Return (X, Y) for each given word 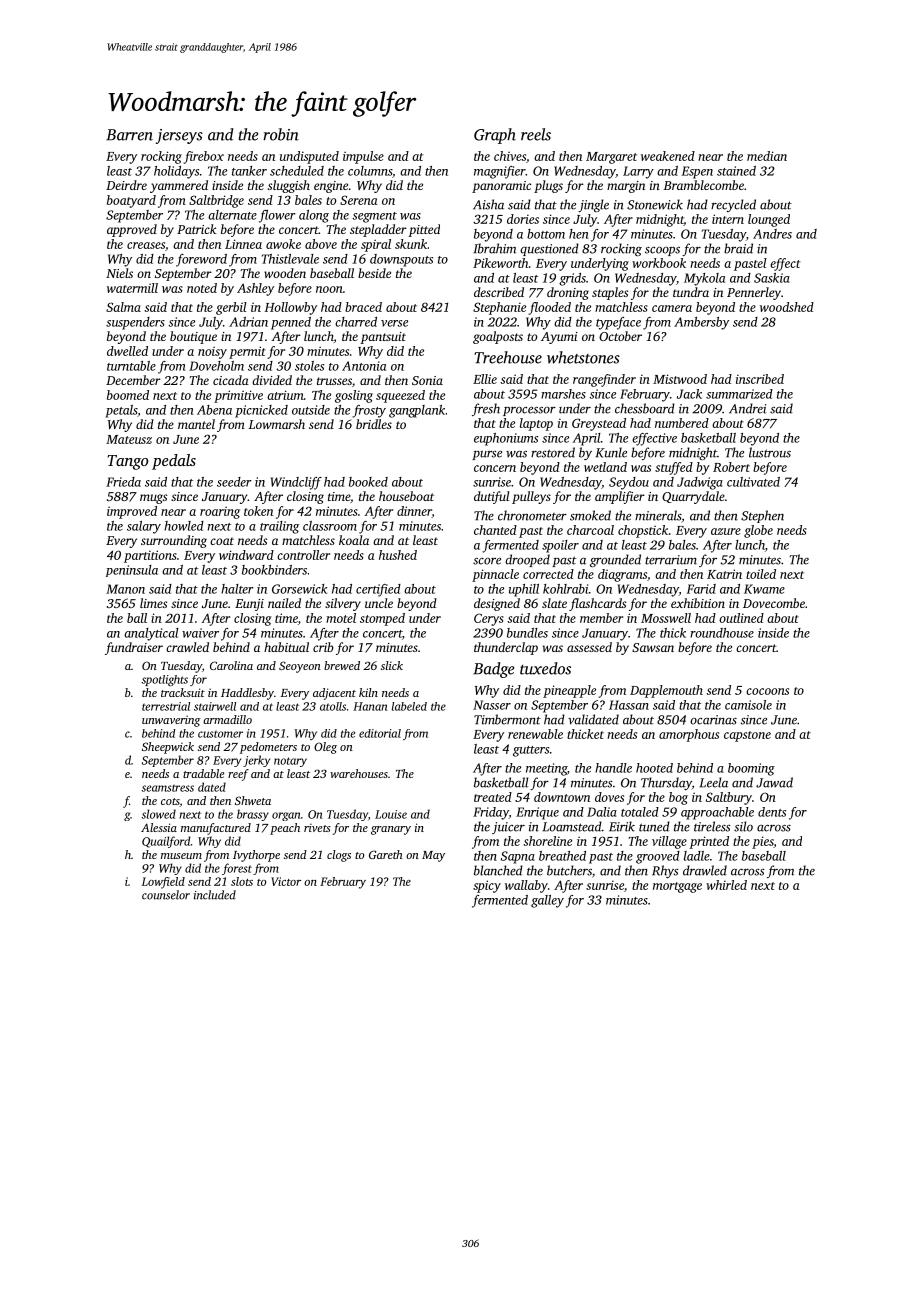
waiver (200, 633)
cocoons (767, 691)
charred (356, 322)
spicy (487, 886)
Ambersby (701, 323)
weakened (668, 156)
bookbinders (274, 570)
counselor (166, 895)
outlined (741, 618)
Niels (119, 273)
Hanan (370, 706)
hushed (398, 555)
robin (281, 134)
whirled (726, 885)
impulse (363, 157)
